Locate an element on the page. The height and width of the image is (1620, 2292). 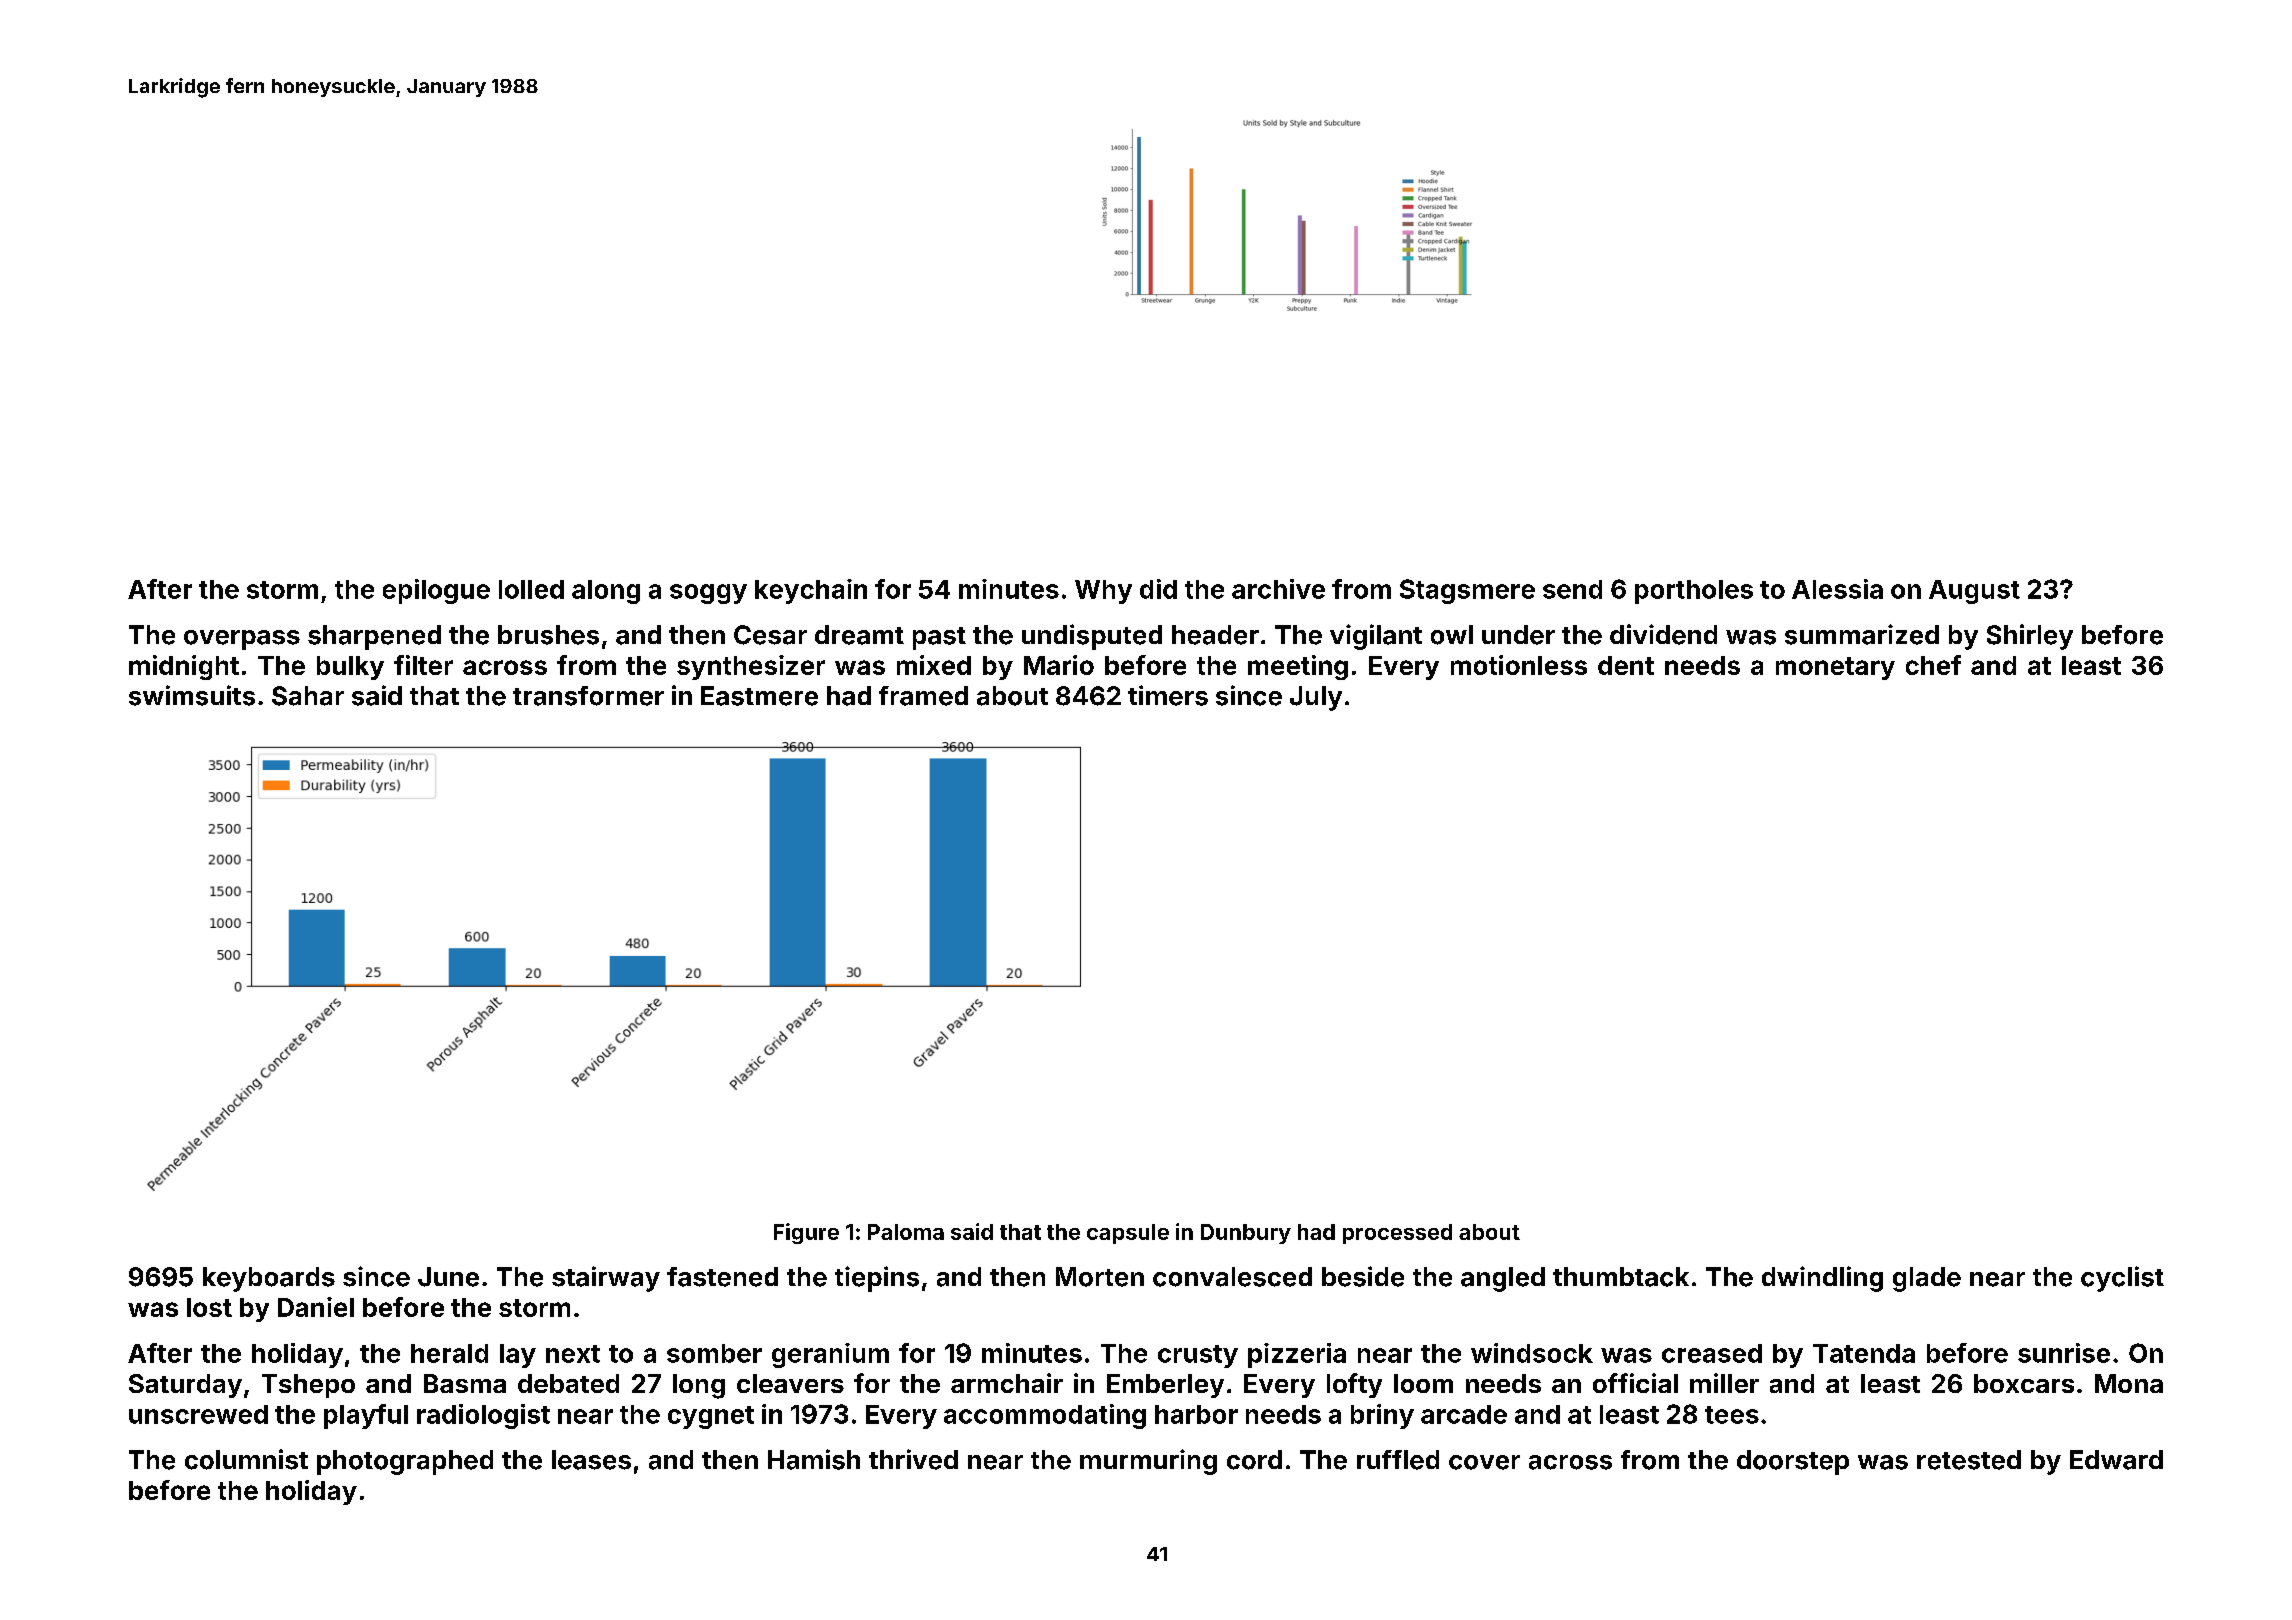
cover is located at coordinates (1484, 1462).
